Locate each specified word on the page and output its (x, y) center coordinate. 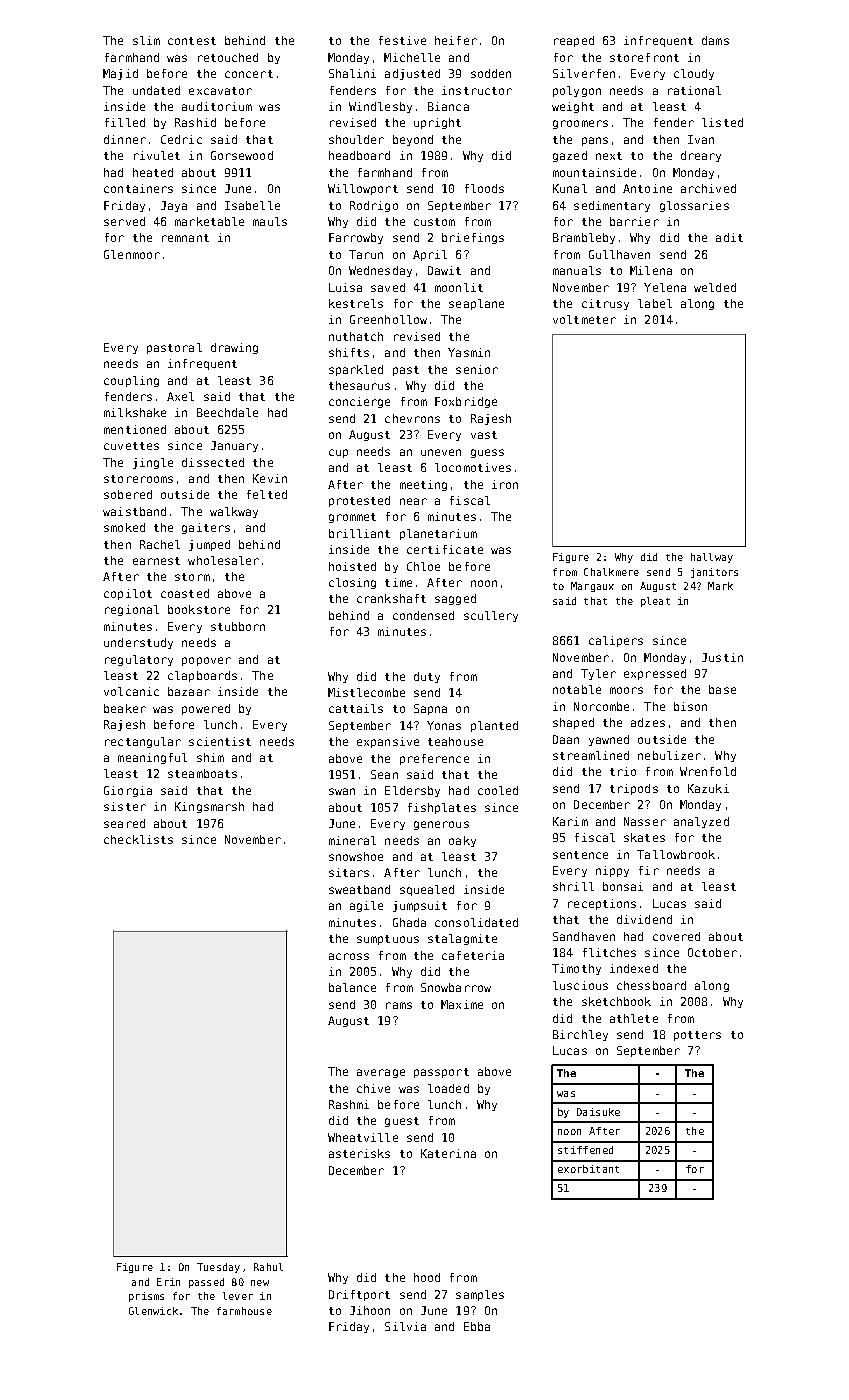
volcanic (131, 691)
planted (494, 726)
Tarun (366, 254)
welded (715, 287)
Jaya (174, 206)
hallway (712, 558)
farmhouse (244, 1311)
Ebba (477, 1326)
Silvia (405, 1326)
